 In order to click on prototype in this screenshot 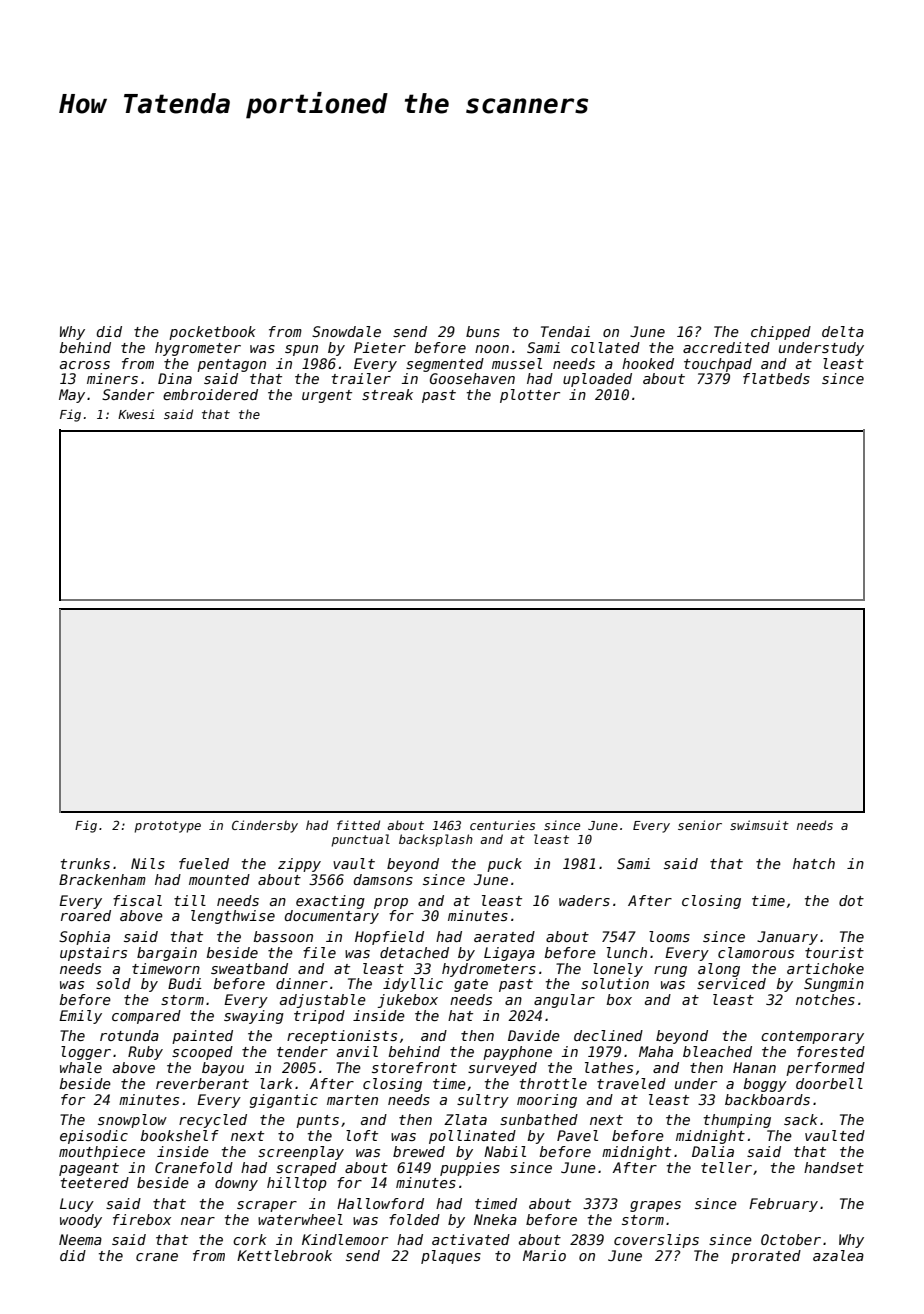, I will do `click(167, 827)`.
